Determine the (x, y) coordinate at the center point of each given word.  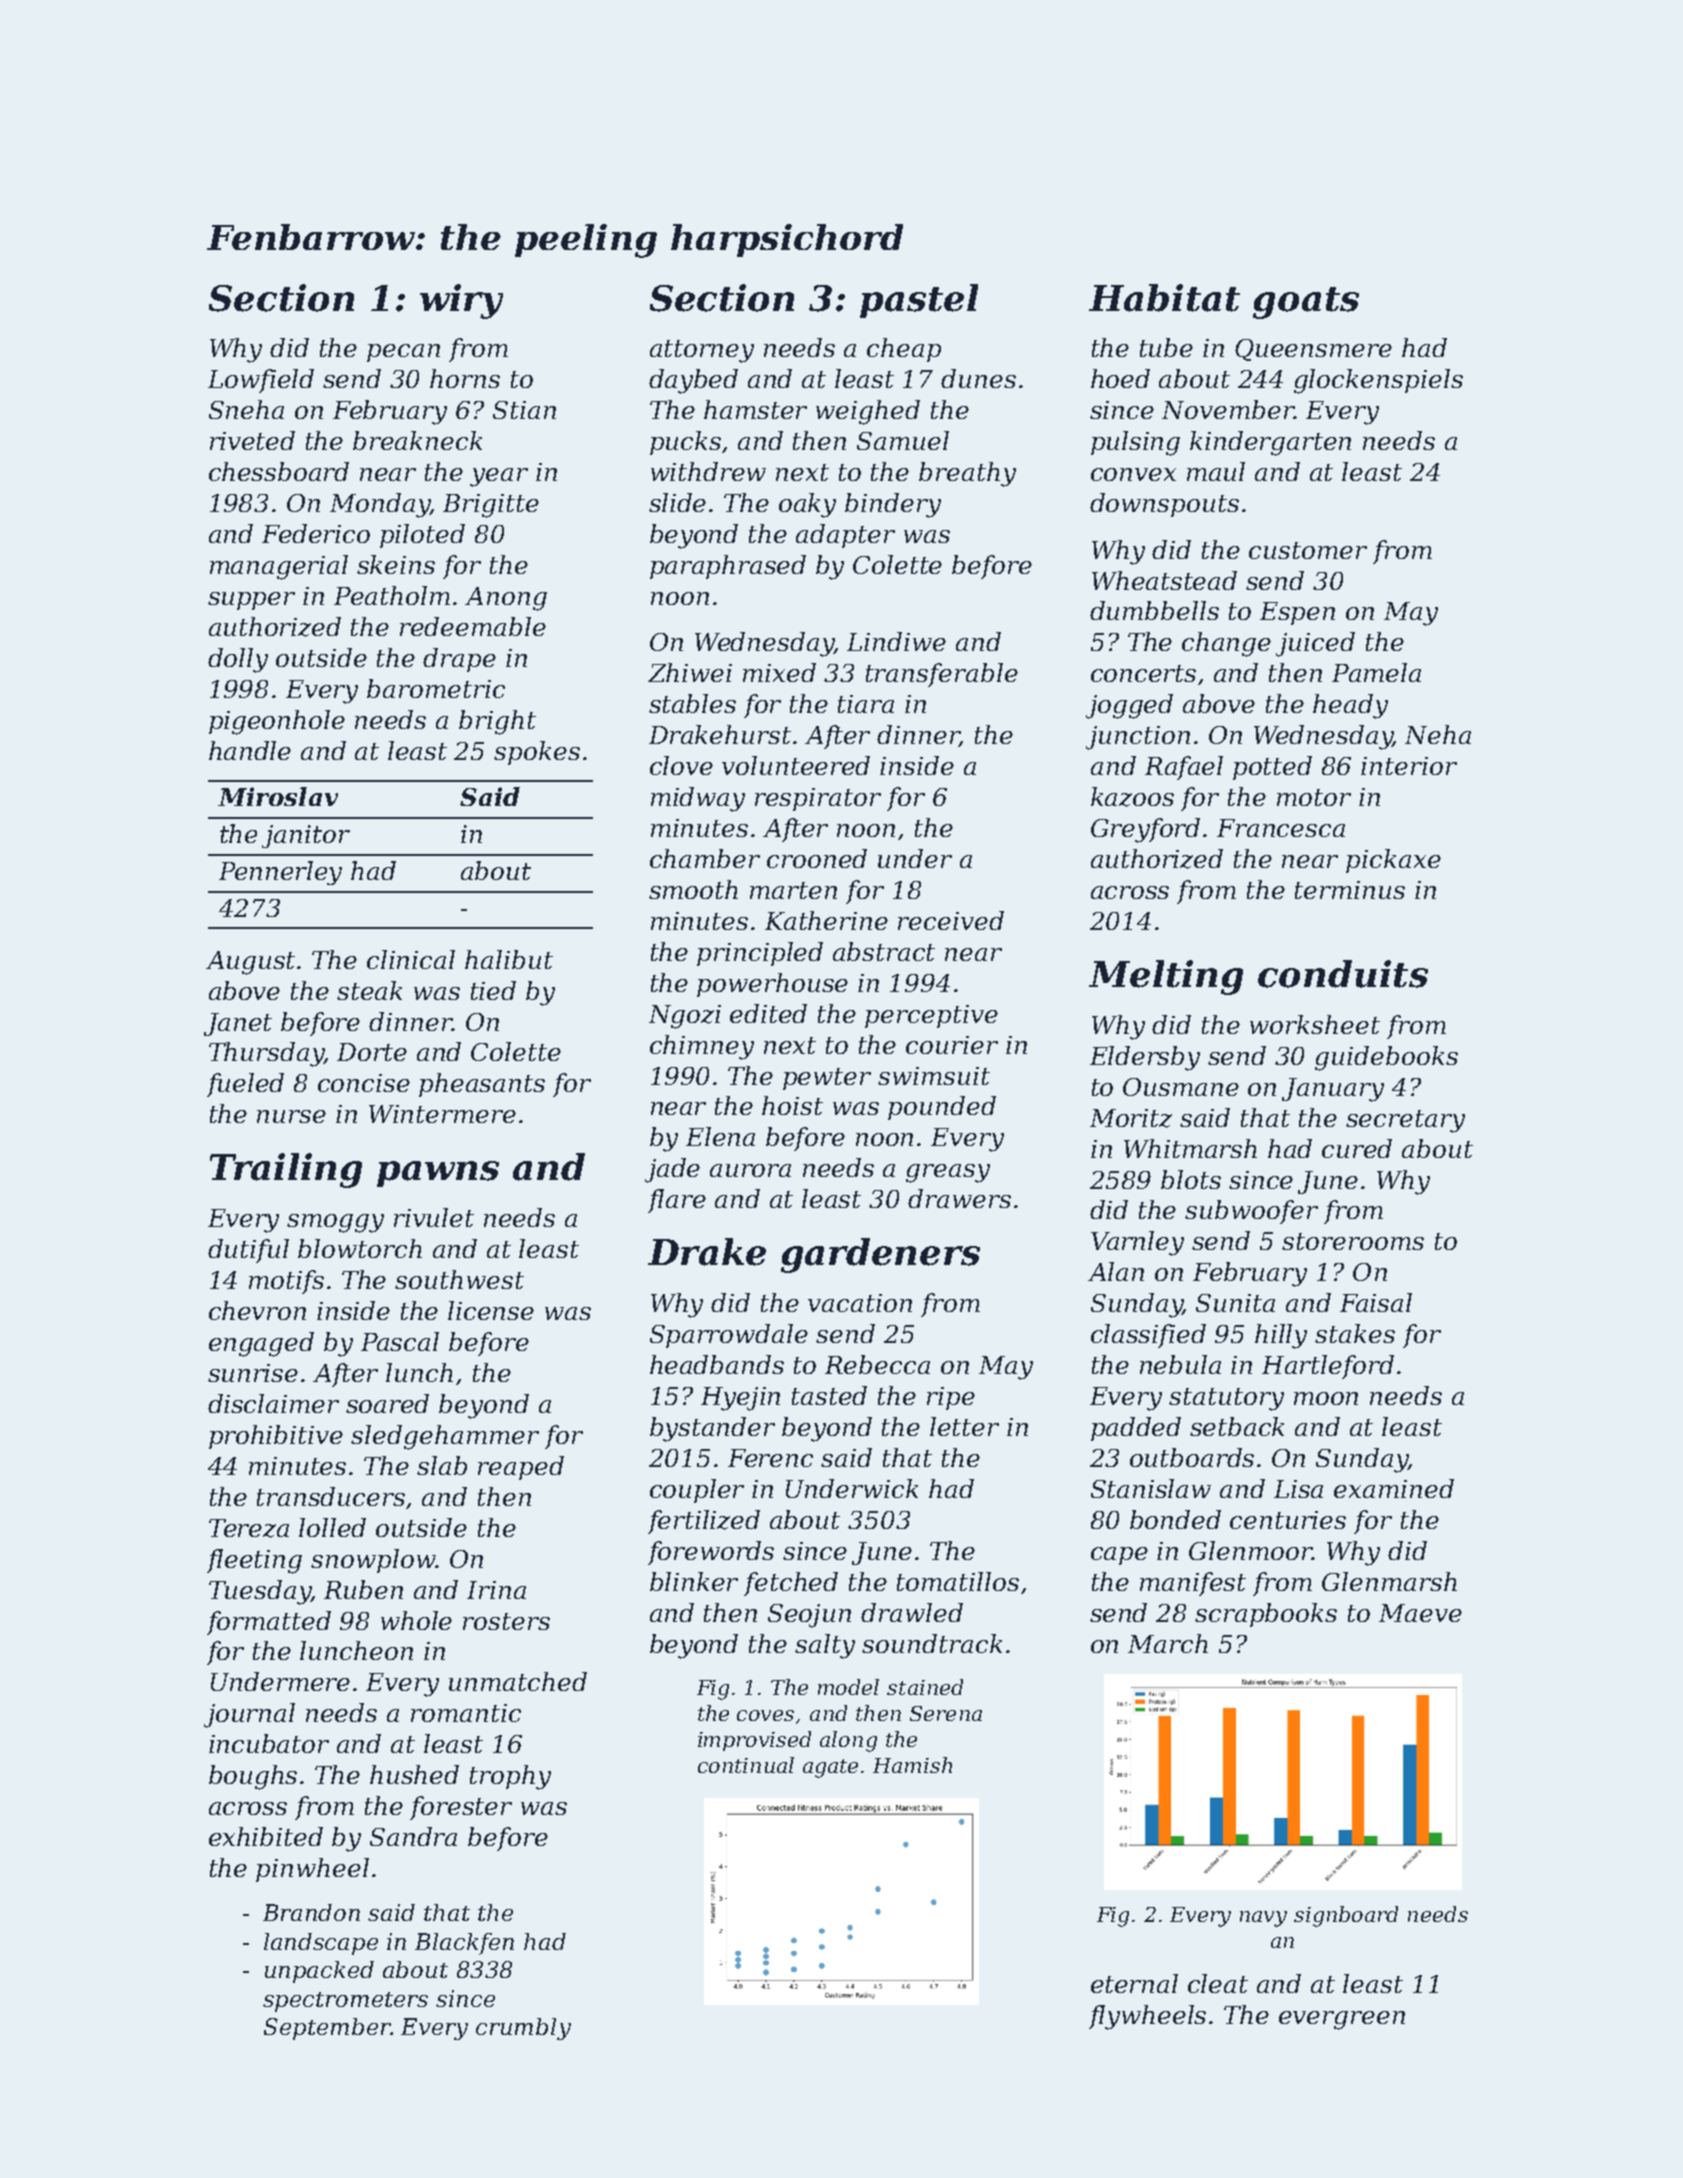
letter (964, 1426)
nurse (291, 1116)
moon (1326, 1398)
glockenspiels (1378, 381)
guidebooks (1386, 1058)
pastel (919, 301)
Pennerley (280, 873)
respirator (818, 799)
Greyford (1145, 830)
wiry (461, 301)
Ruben (363, 1589)
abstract (884, 951)
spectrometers (345, 2002)
